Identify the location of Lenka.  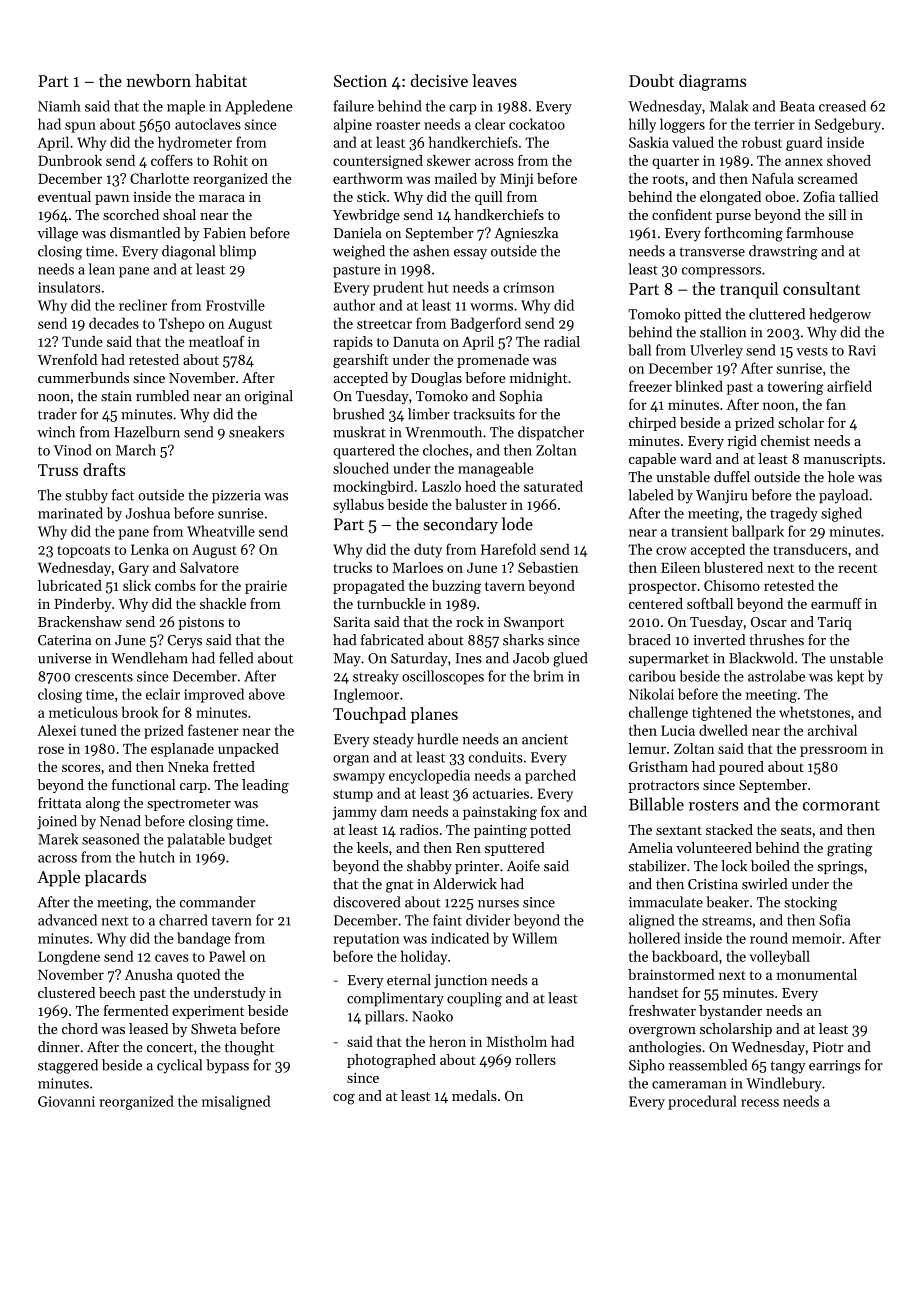
(150, 549).
